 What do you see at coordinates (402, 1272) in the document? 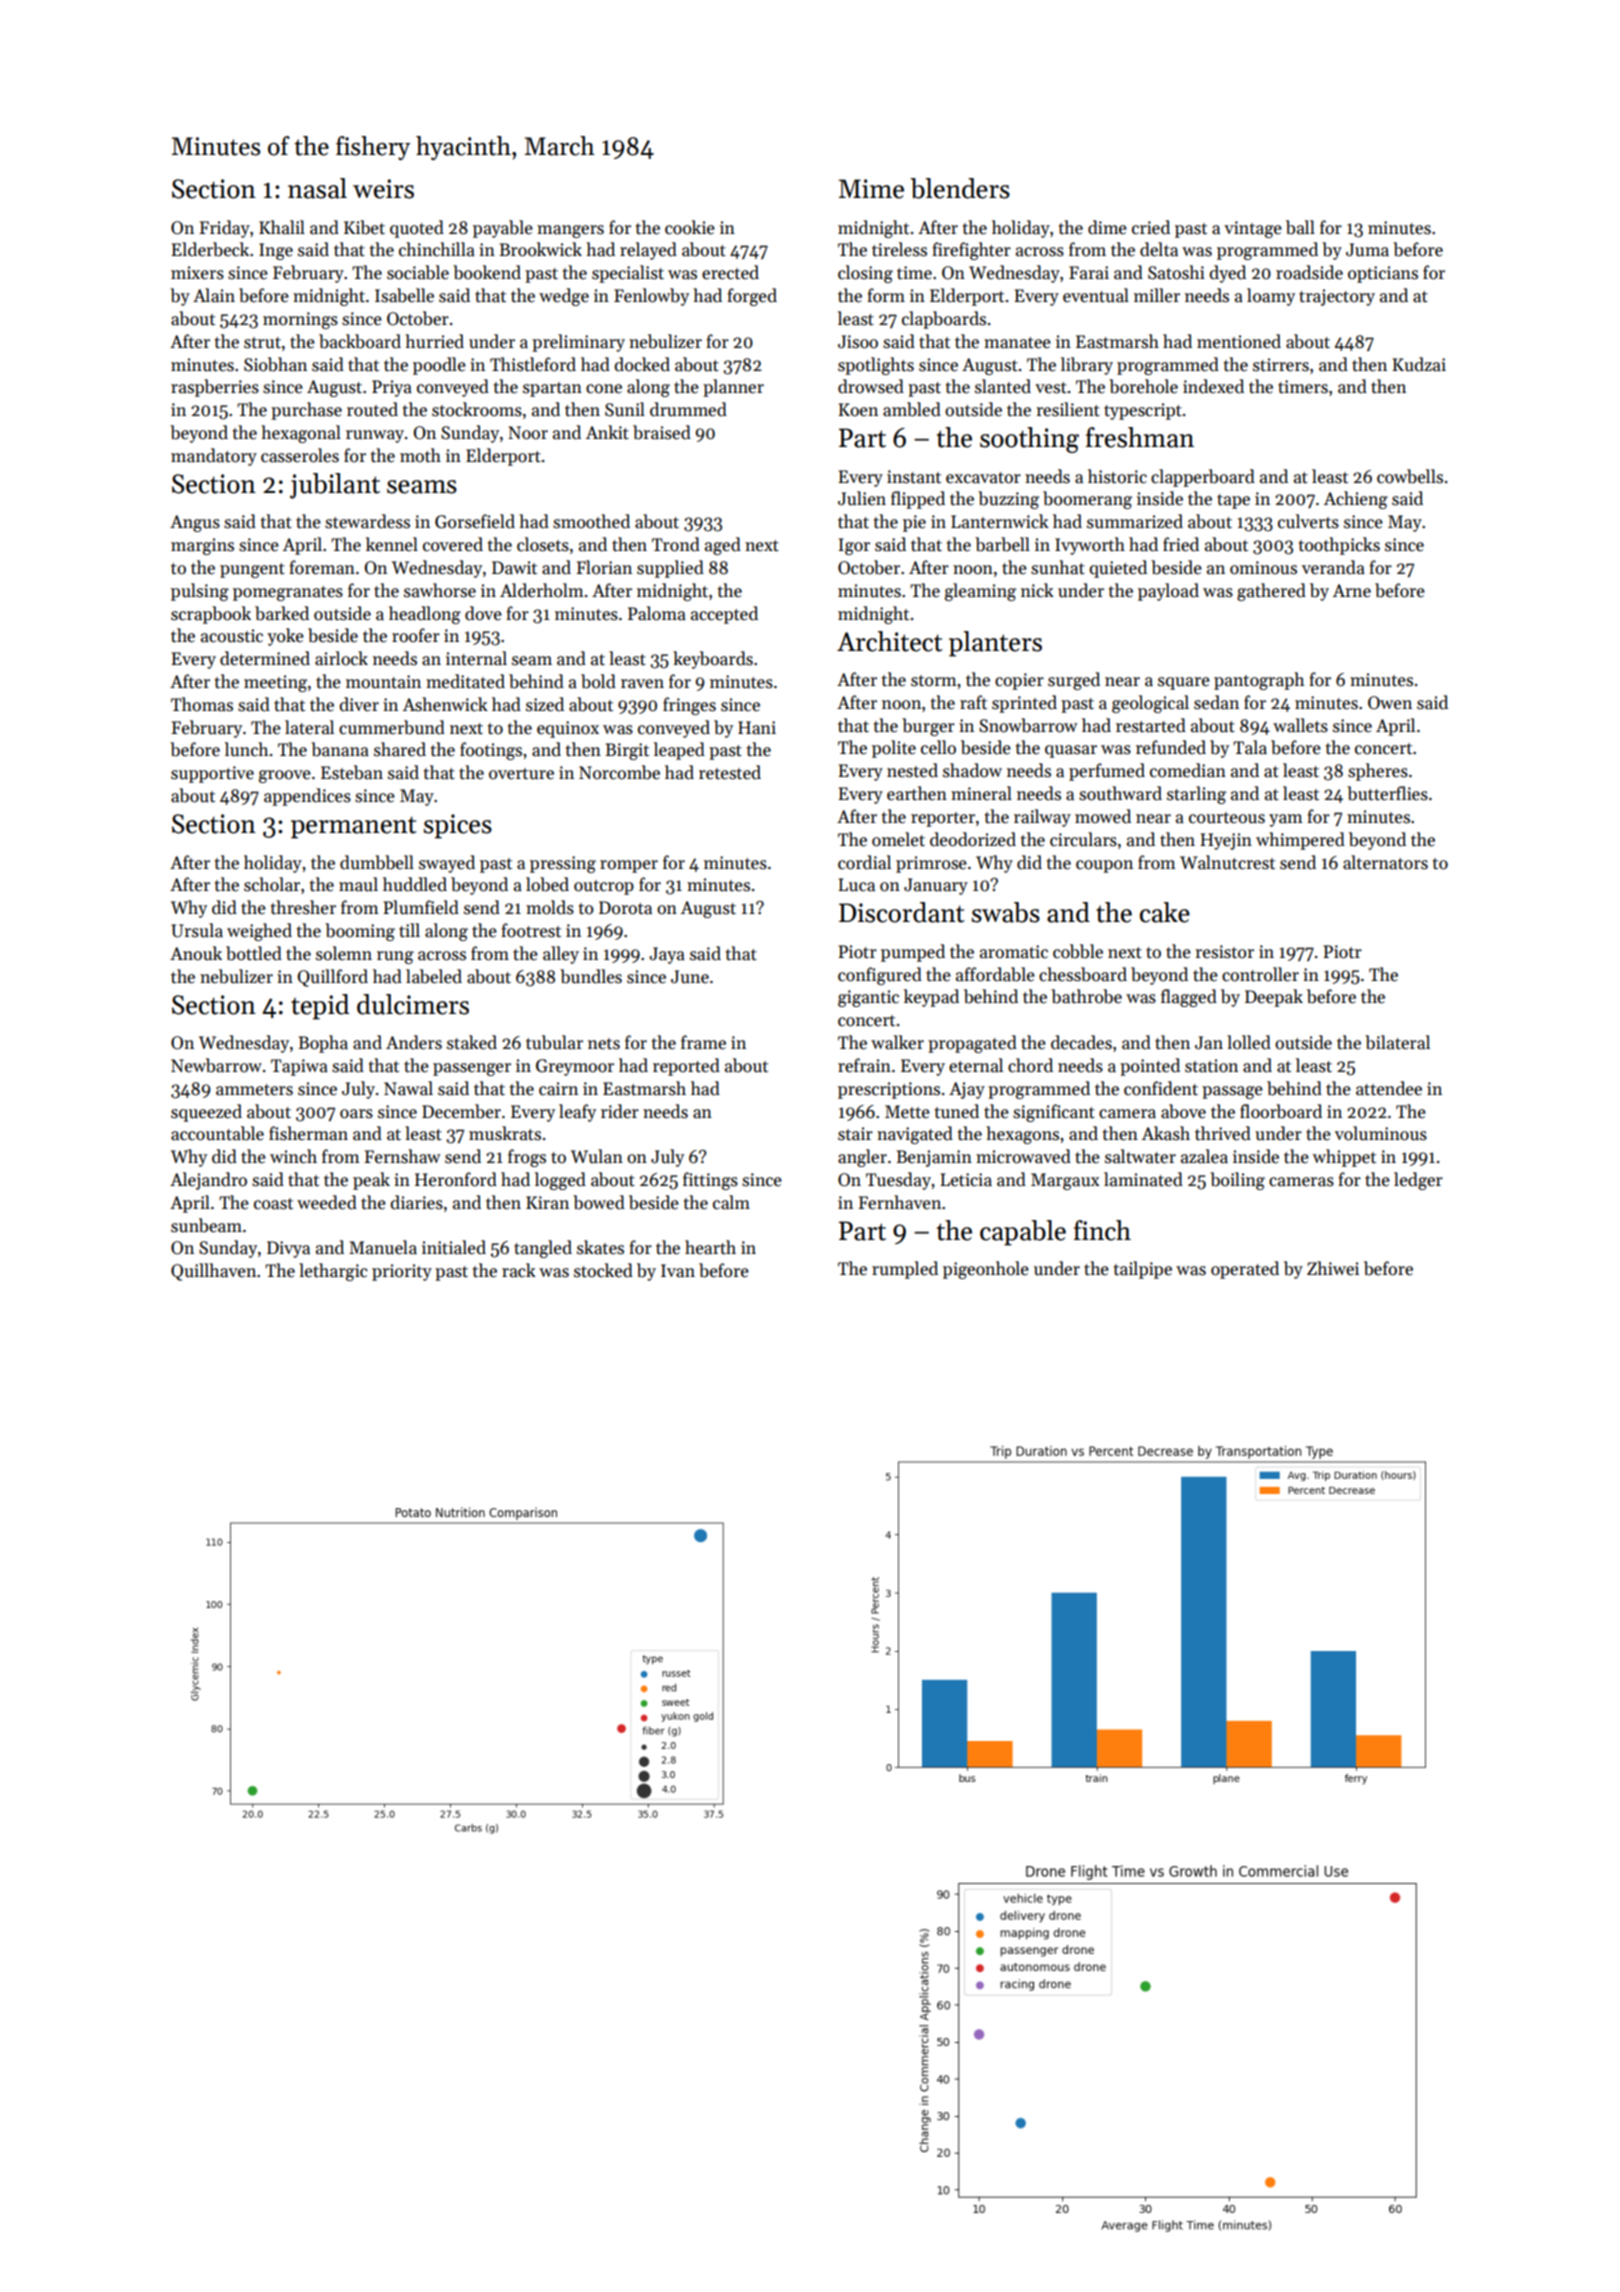
I see `priority` at bounding box center [402, 1272].
